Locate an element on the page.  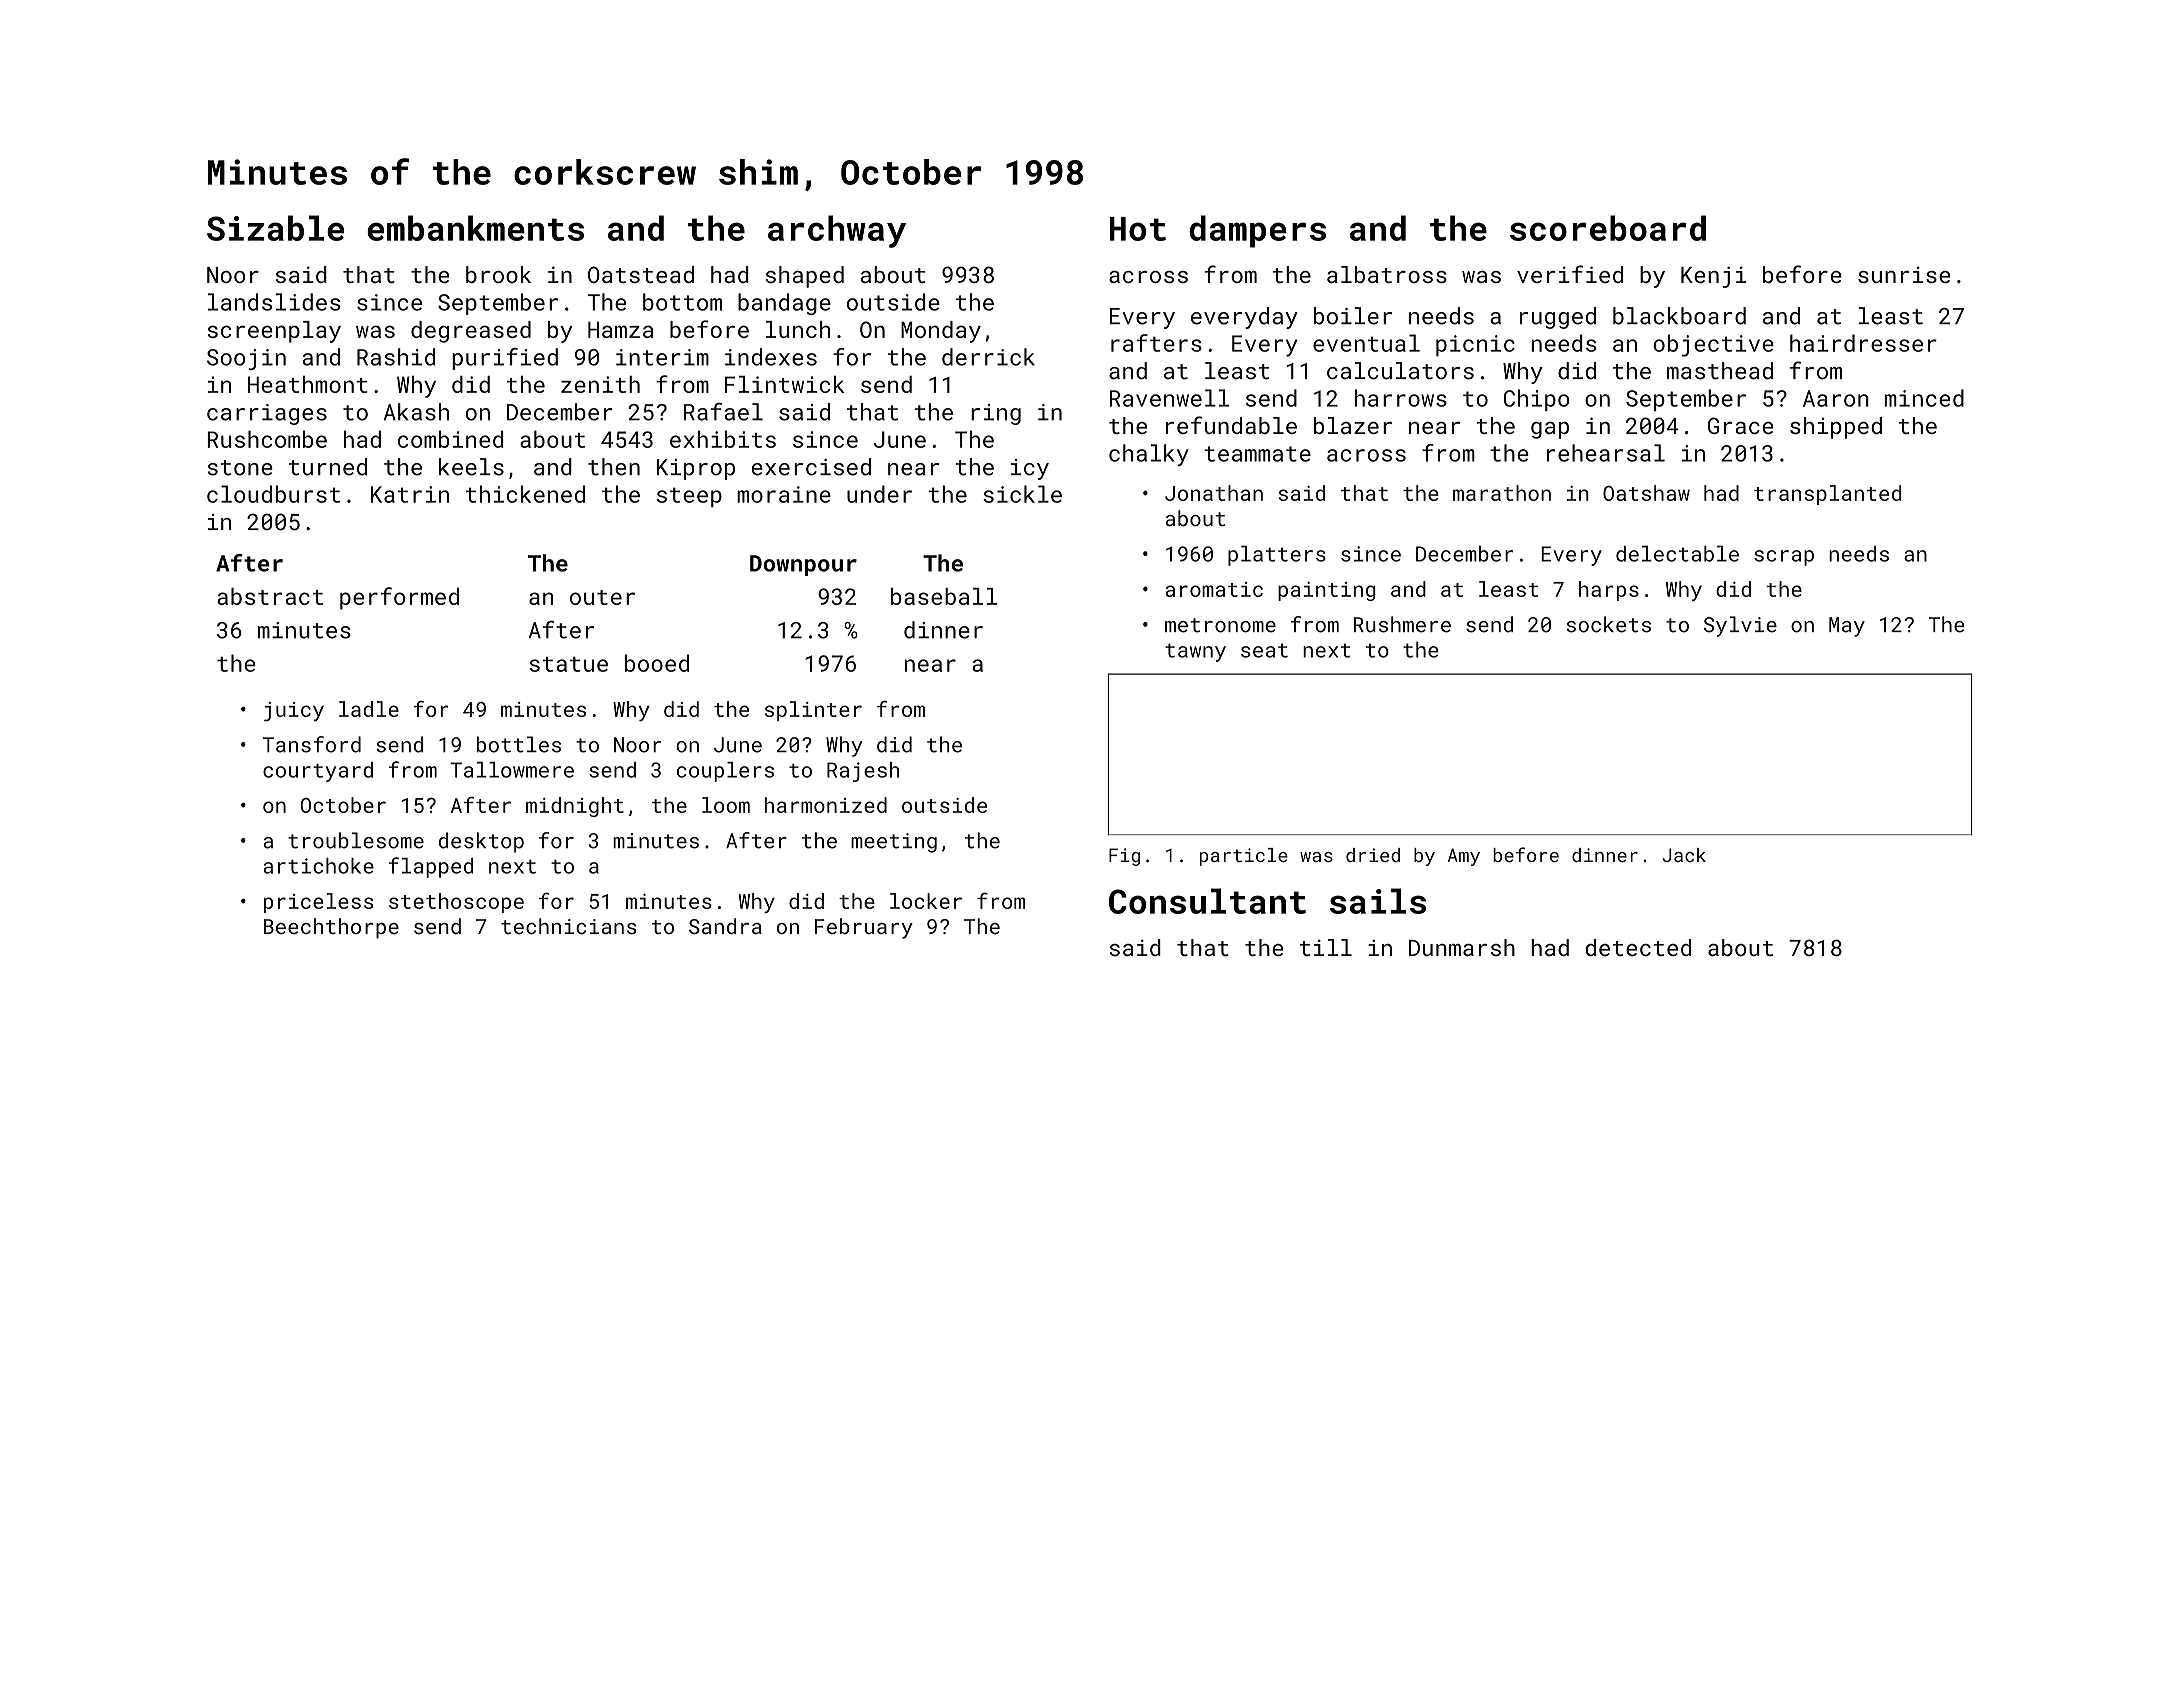
harps is located at coordinates (1609, 591).
